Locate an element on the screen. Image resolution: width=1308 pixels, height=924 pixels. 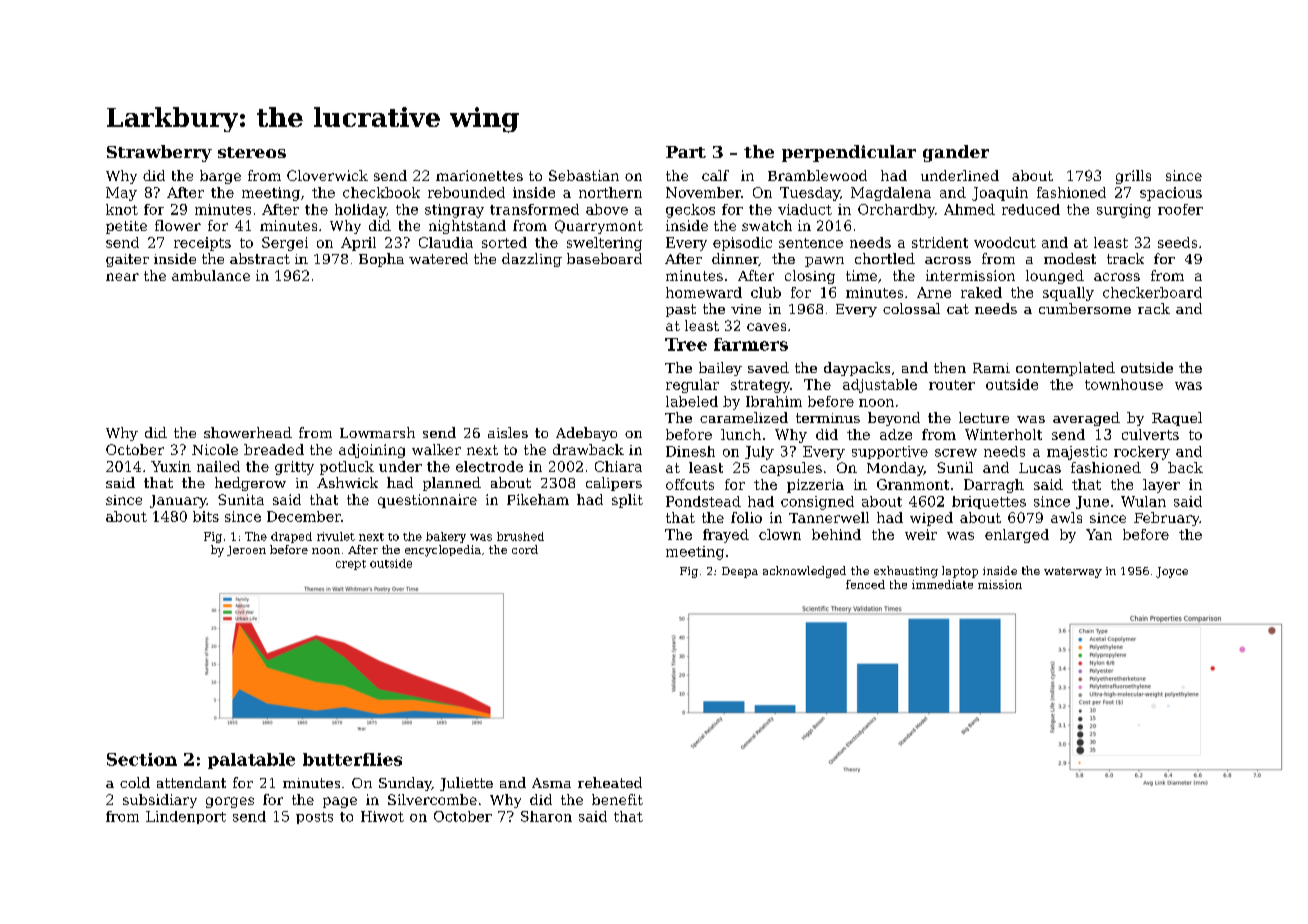
near is located at coordinates (122, 277).
